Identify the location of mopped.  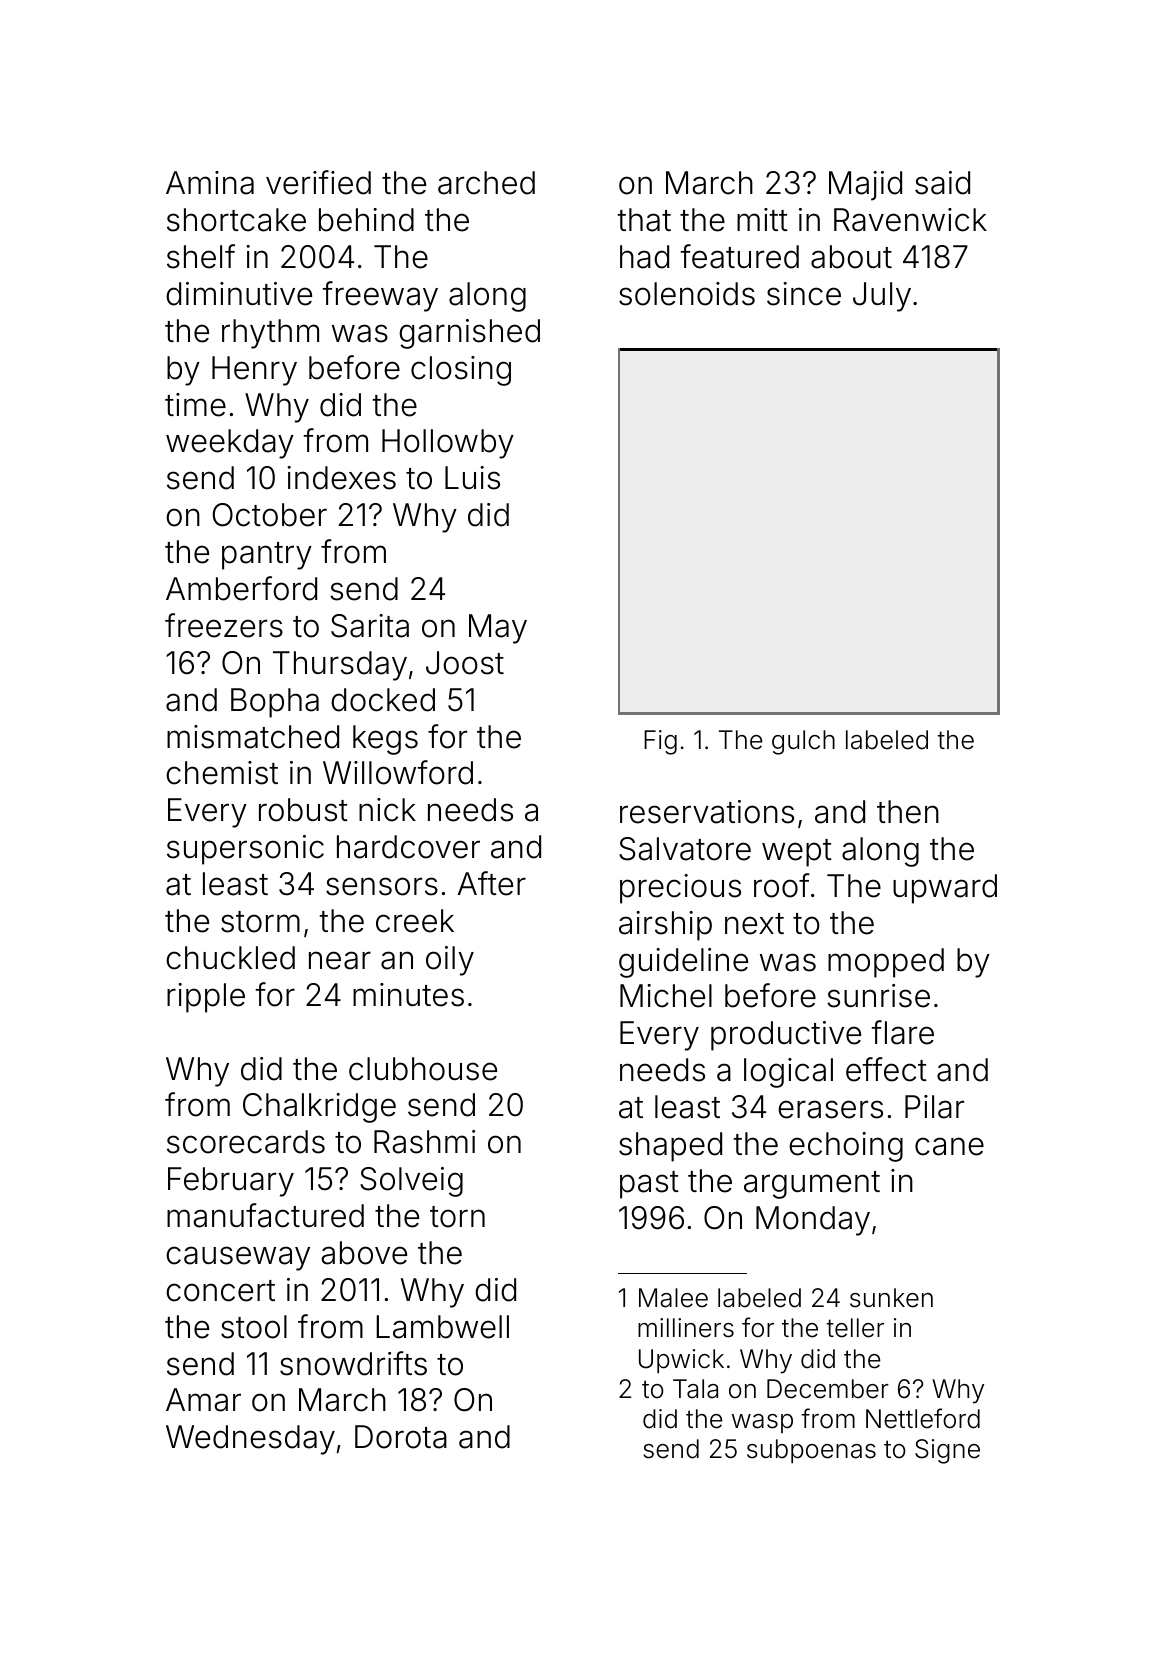
(886, 963).
